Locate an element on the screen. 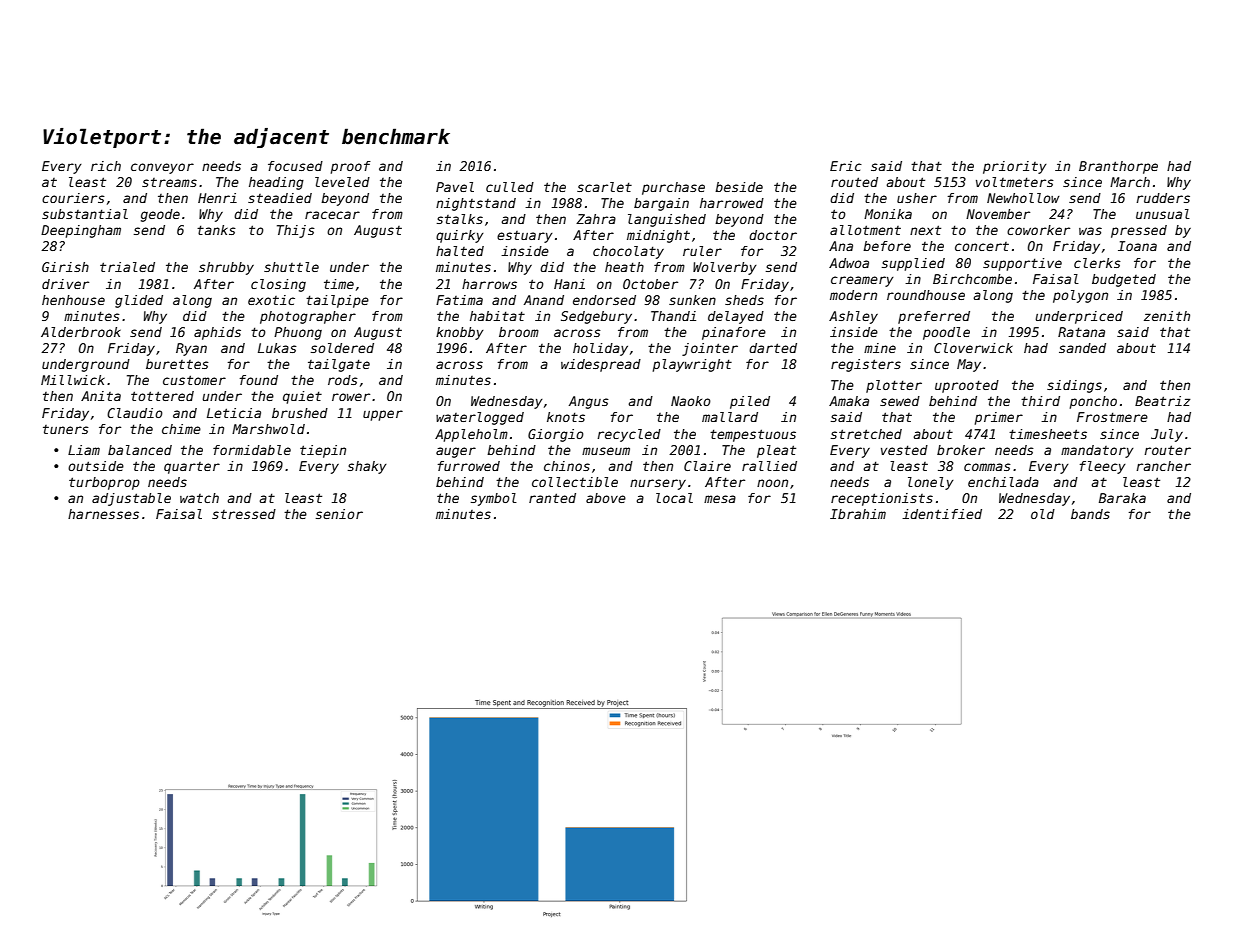 The height and width of the screenshot is (952, 1233). scarlet is located at coordinates (604, 187).
